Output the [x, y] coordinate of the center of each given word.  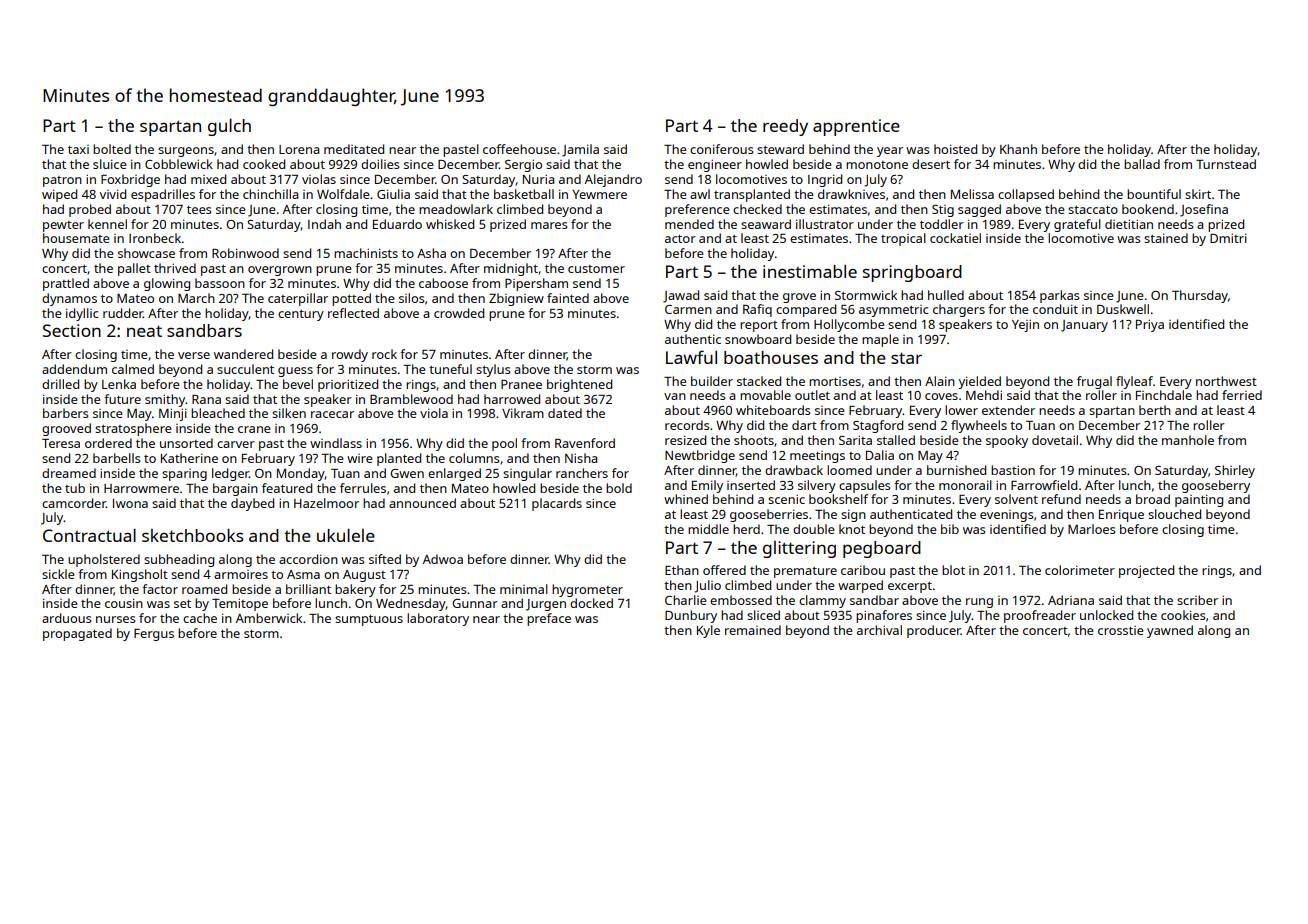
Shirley [1235, 471]
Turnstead [1226, 164]
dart [804, 425]
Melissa [972, 194]
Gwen [407, 473]
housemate [76, 238]
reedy [785, 127]
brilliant [308, 589]
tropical [903, 239]
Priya [1150, 325]
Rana [206, 399]
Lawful [691, 357]
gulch [229, 127]
